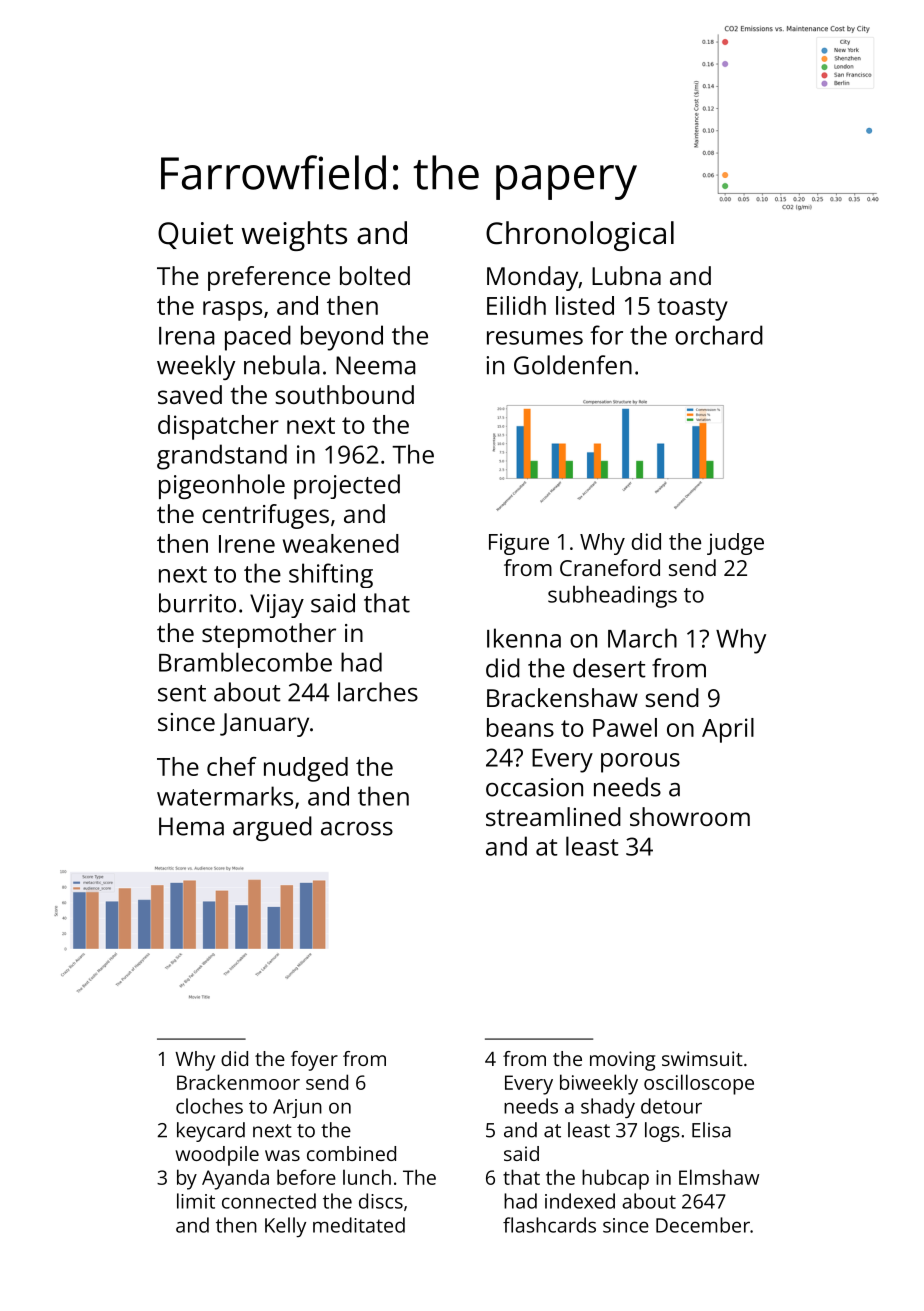 Image resolution: width=924 pixels, height=1311 pixels. What do you see at coordinates (622, 1061) in the screenshot?
I see `moving` at bounding box center [622, 1061].
